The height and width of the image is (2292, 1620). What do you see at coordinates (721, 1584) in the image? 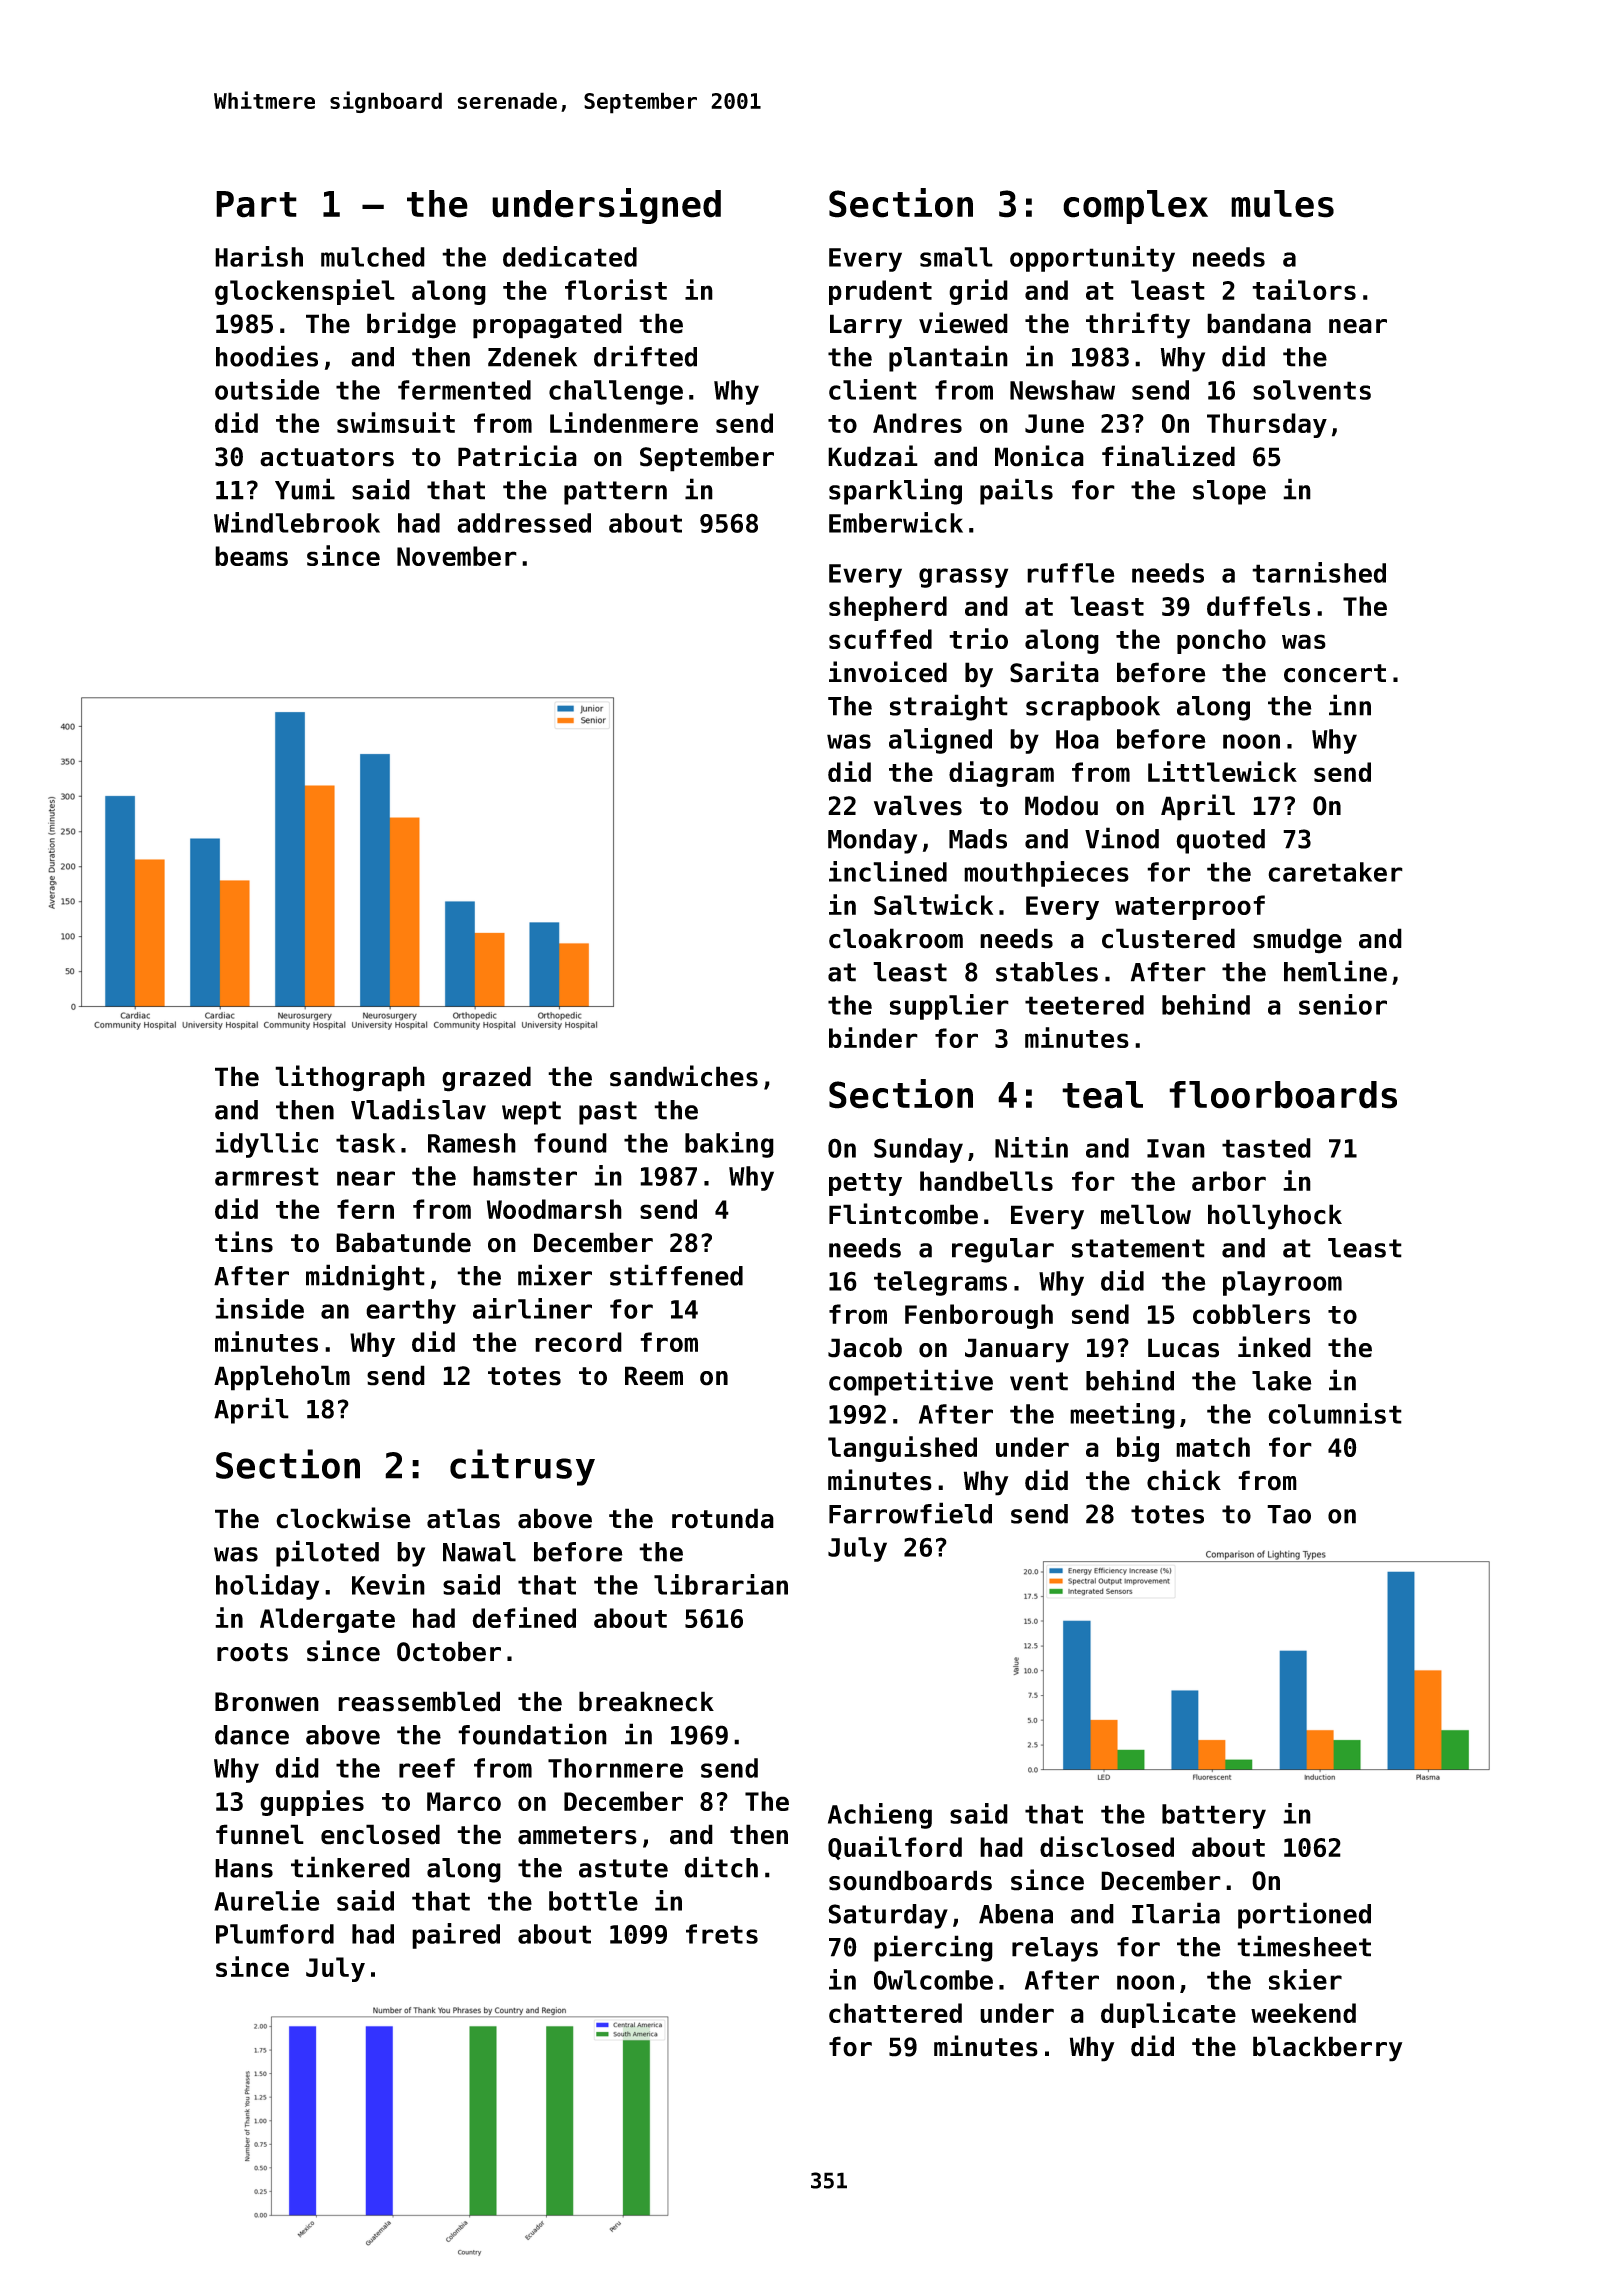
I see `librarian` at bounding box center [721, 1584].
